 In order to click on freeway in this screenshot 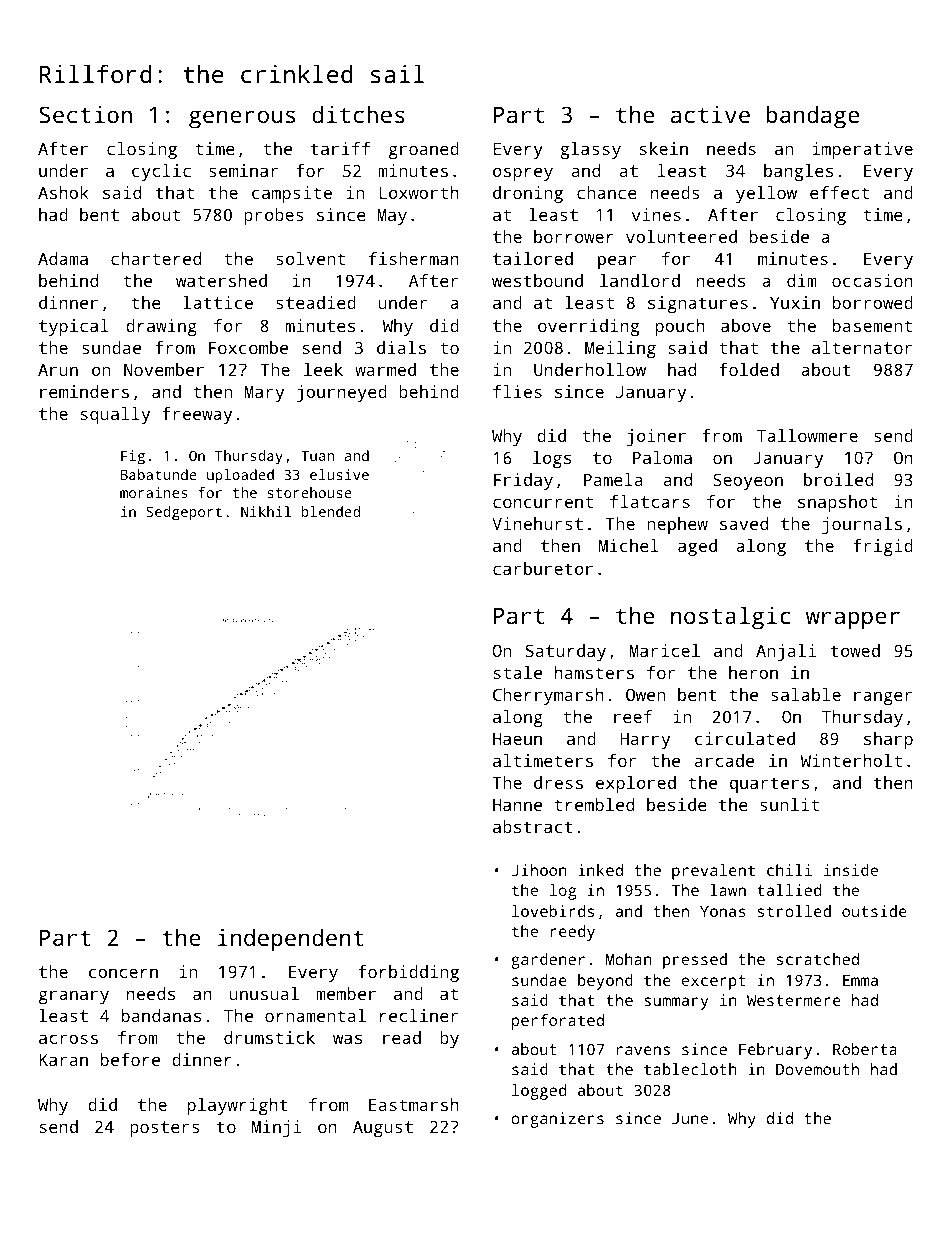, I will do `click(197, 415)`.
